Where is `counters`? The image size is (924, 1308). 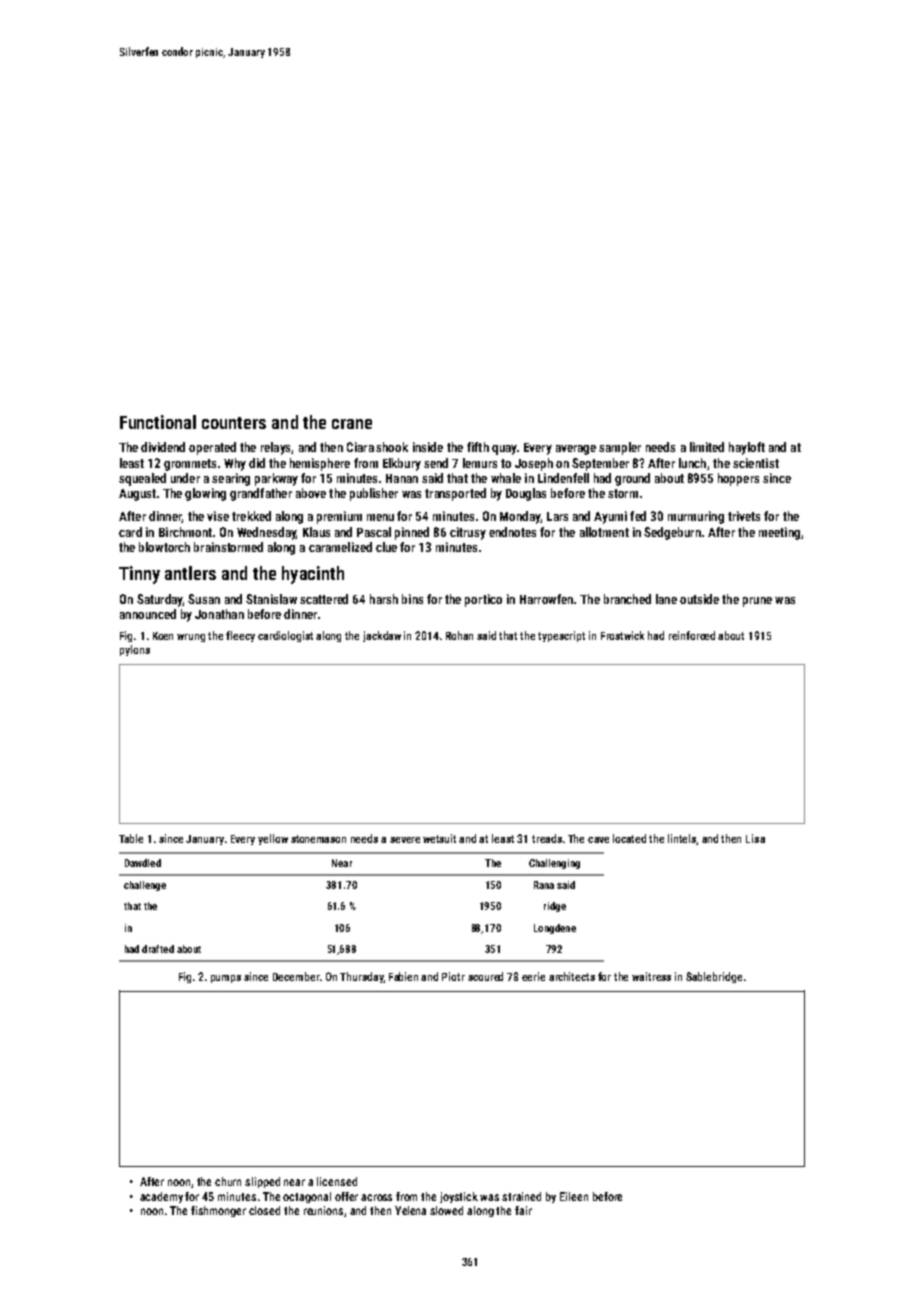
counters is located at coordinates (234, 423).
